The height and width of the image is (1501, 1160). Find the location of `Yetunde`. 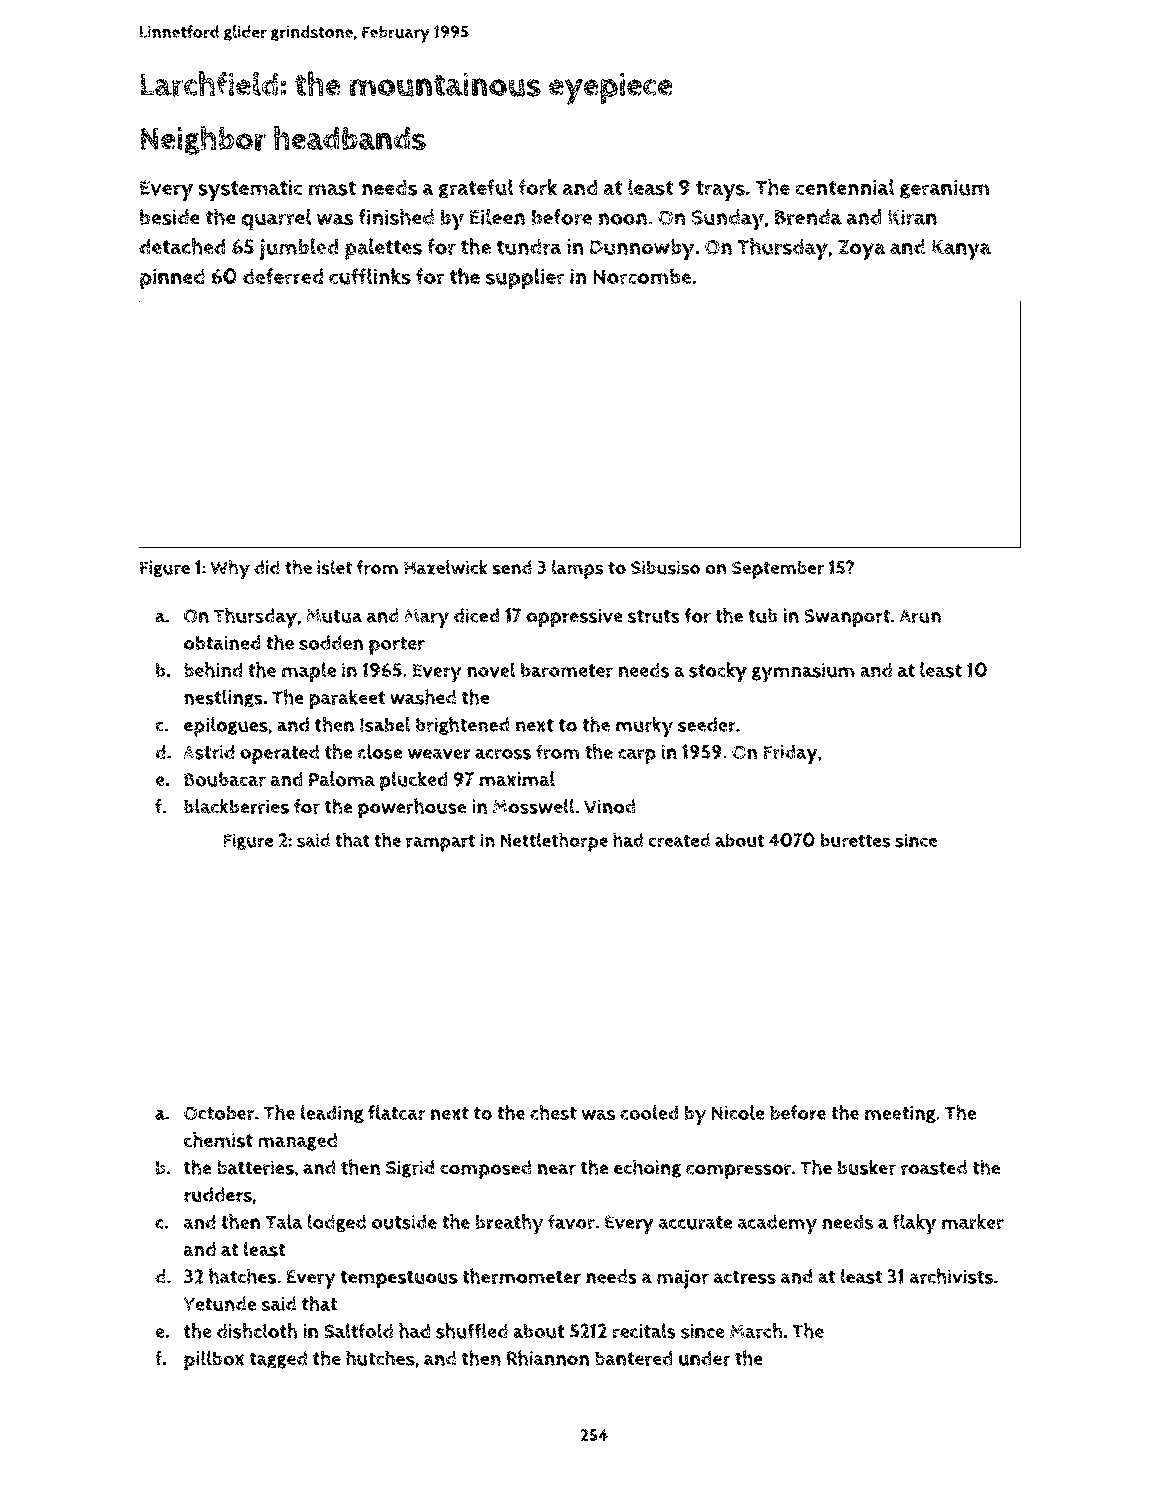

Yetunde is located at coordinates (219, 1304).
